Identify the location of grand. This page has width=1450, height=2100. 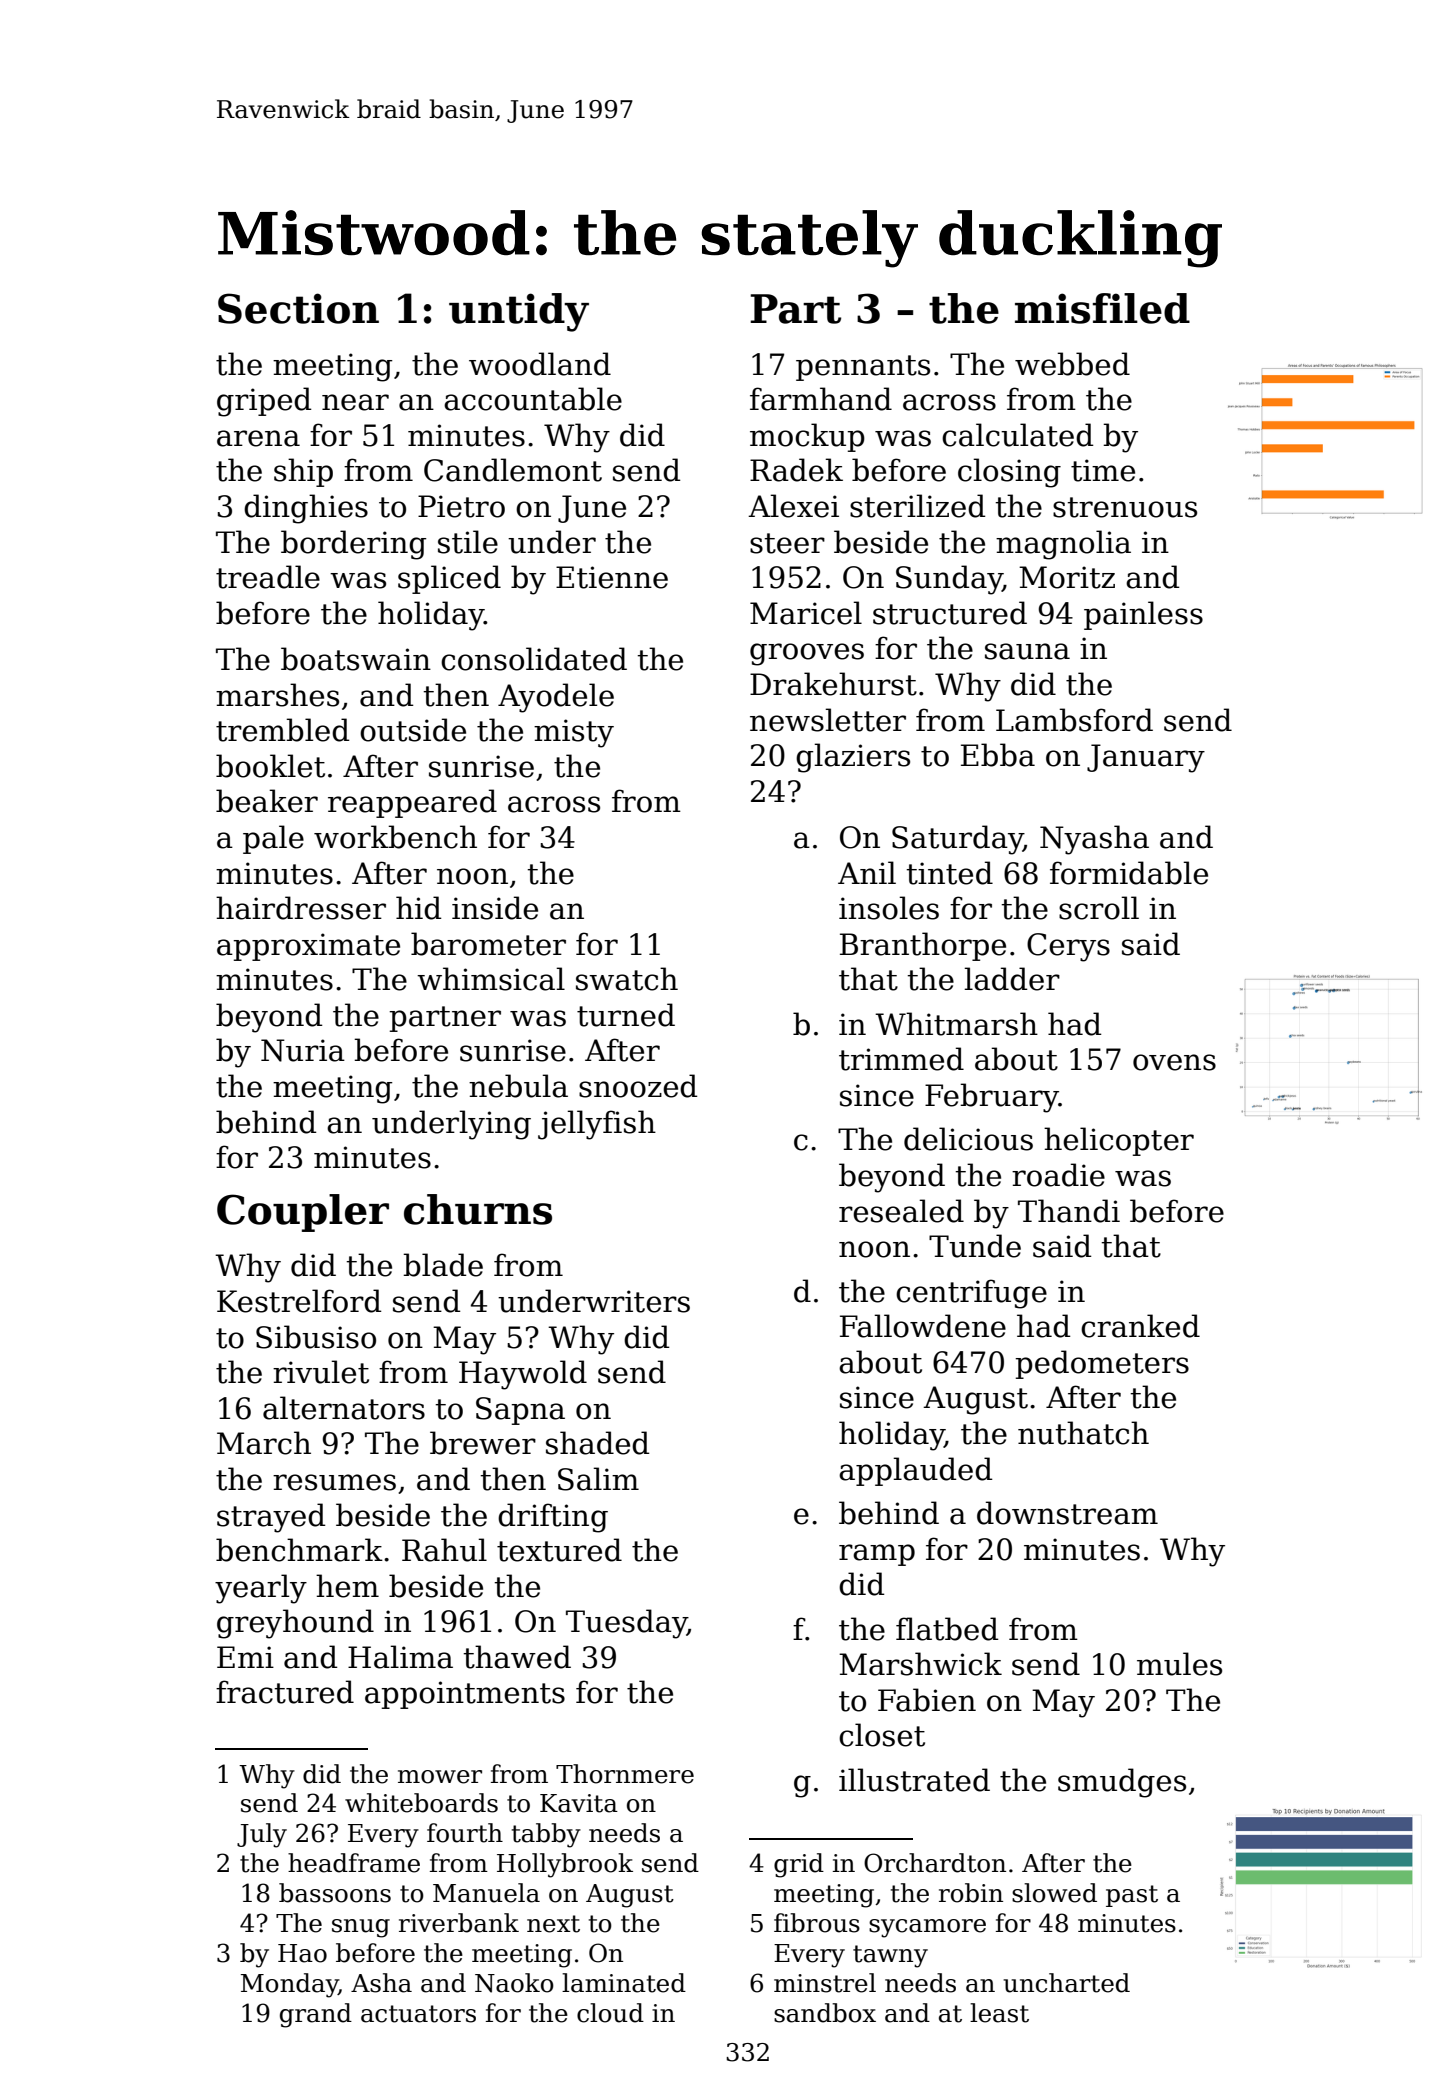
(316, 2015).
